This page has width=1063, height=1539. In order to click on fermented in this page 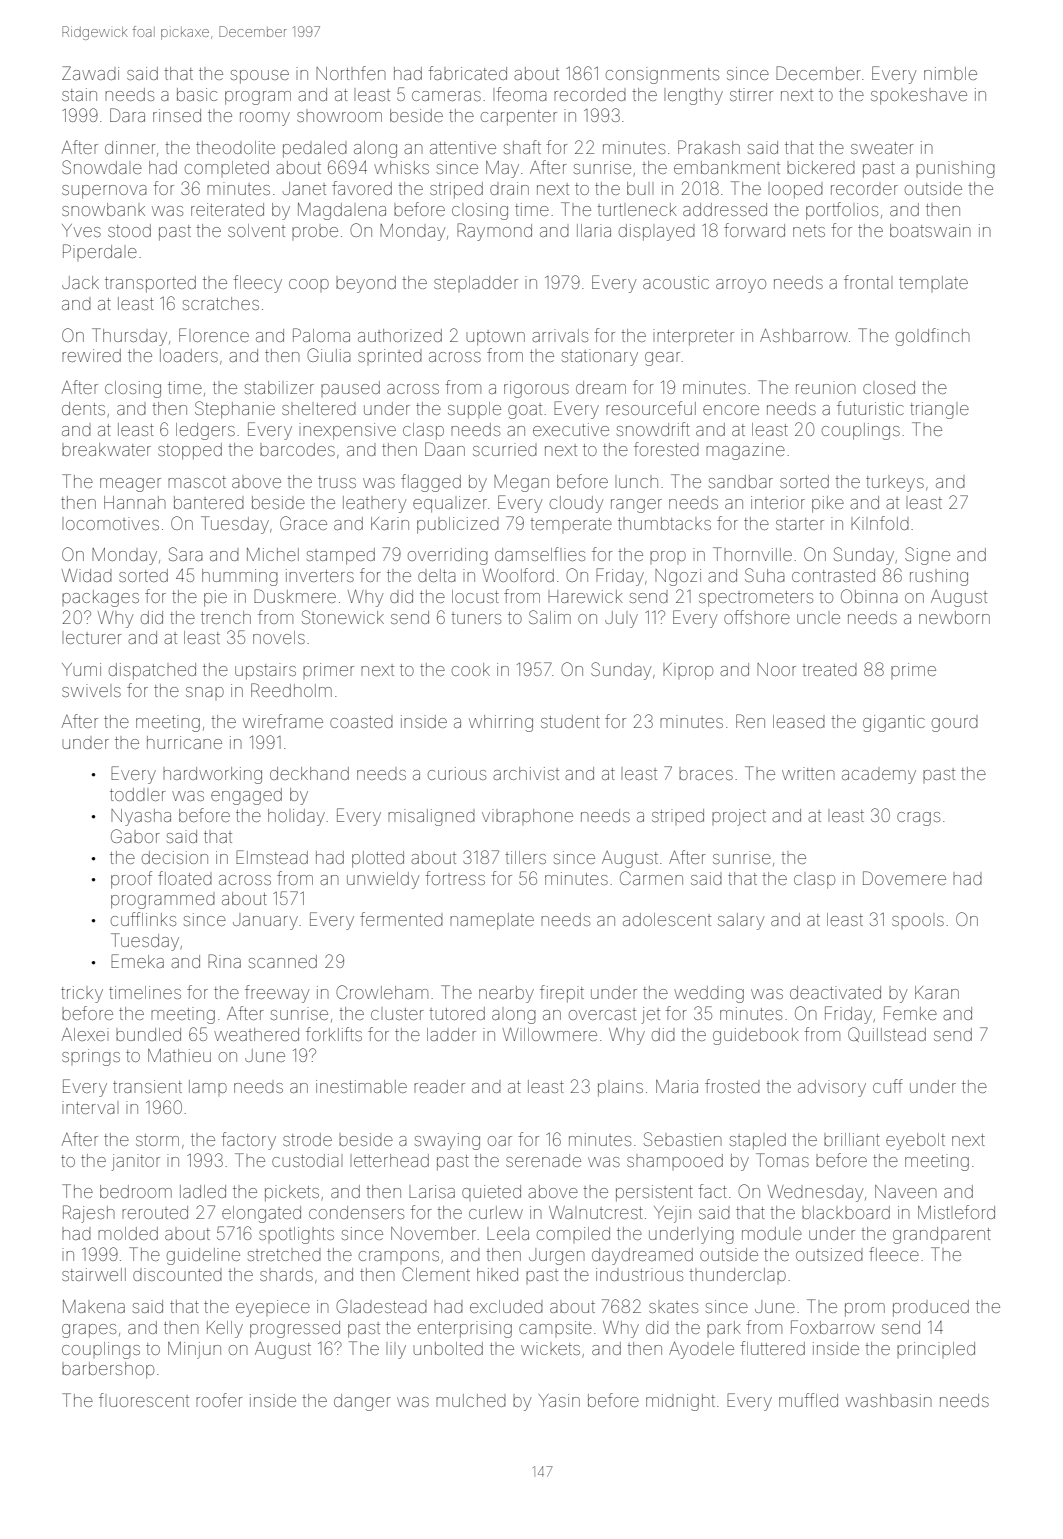, I will do `click(401, 919)`.
